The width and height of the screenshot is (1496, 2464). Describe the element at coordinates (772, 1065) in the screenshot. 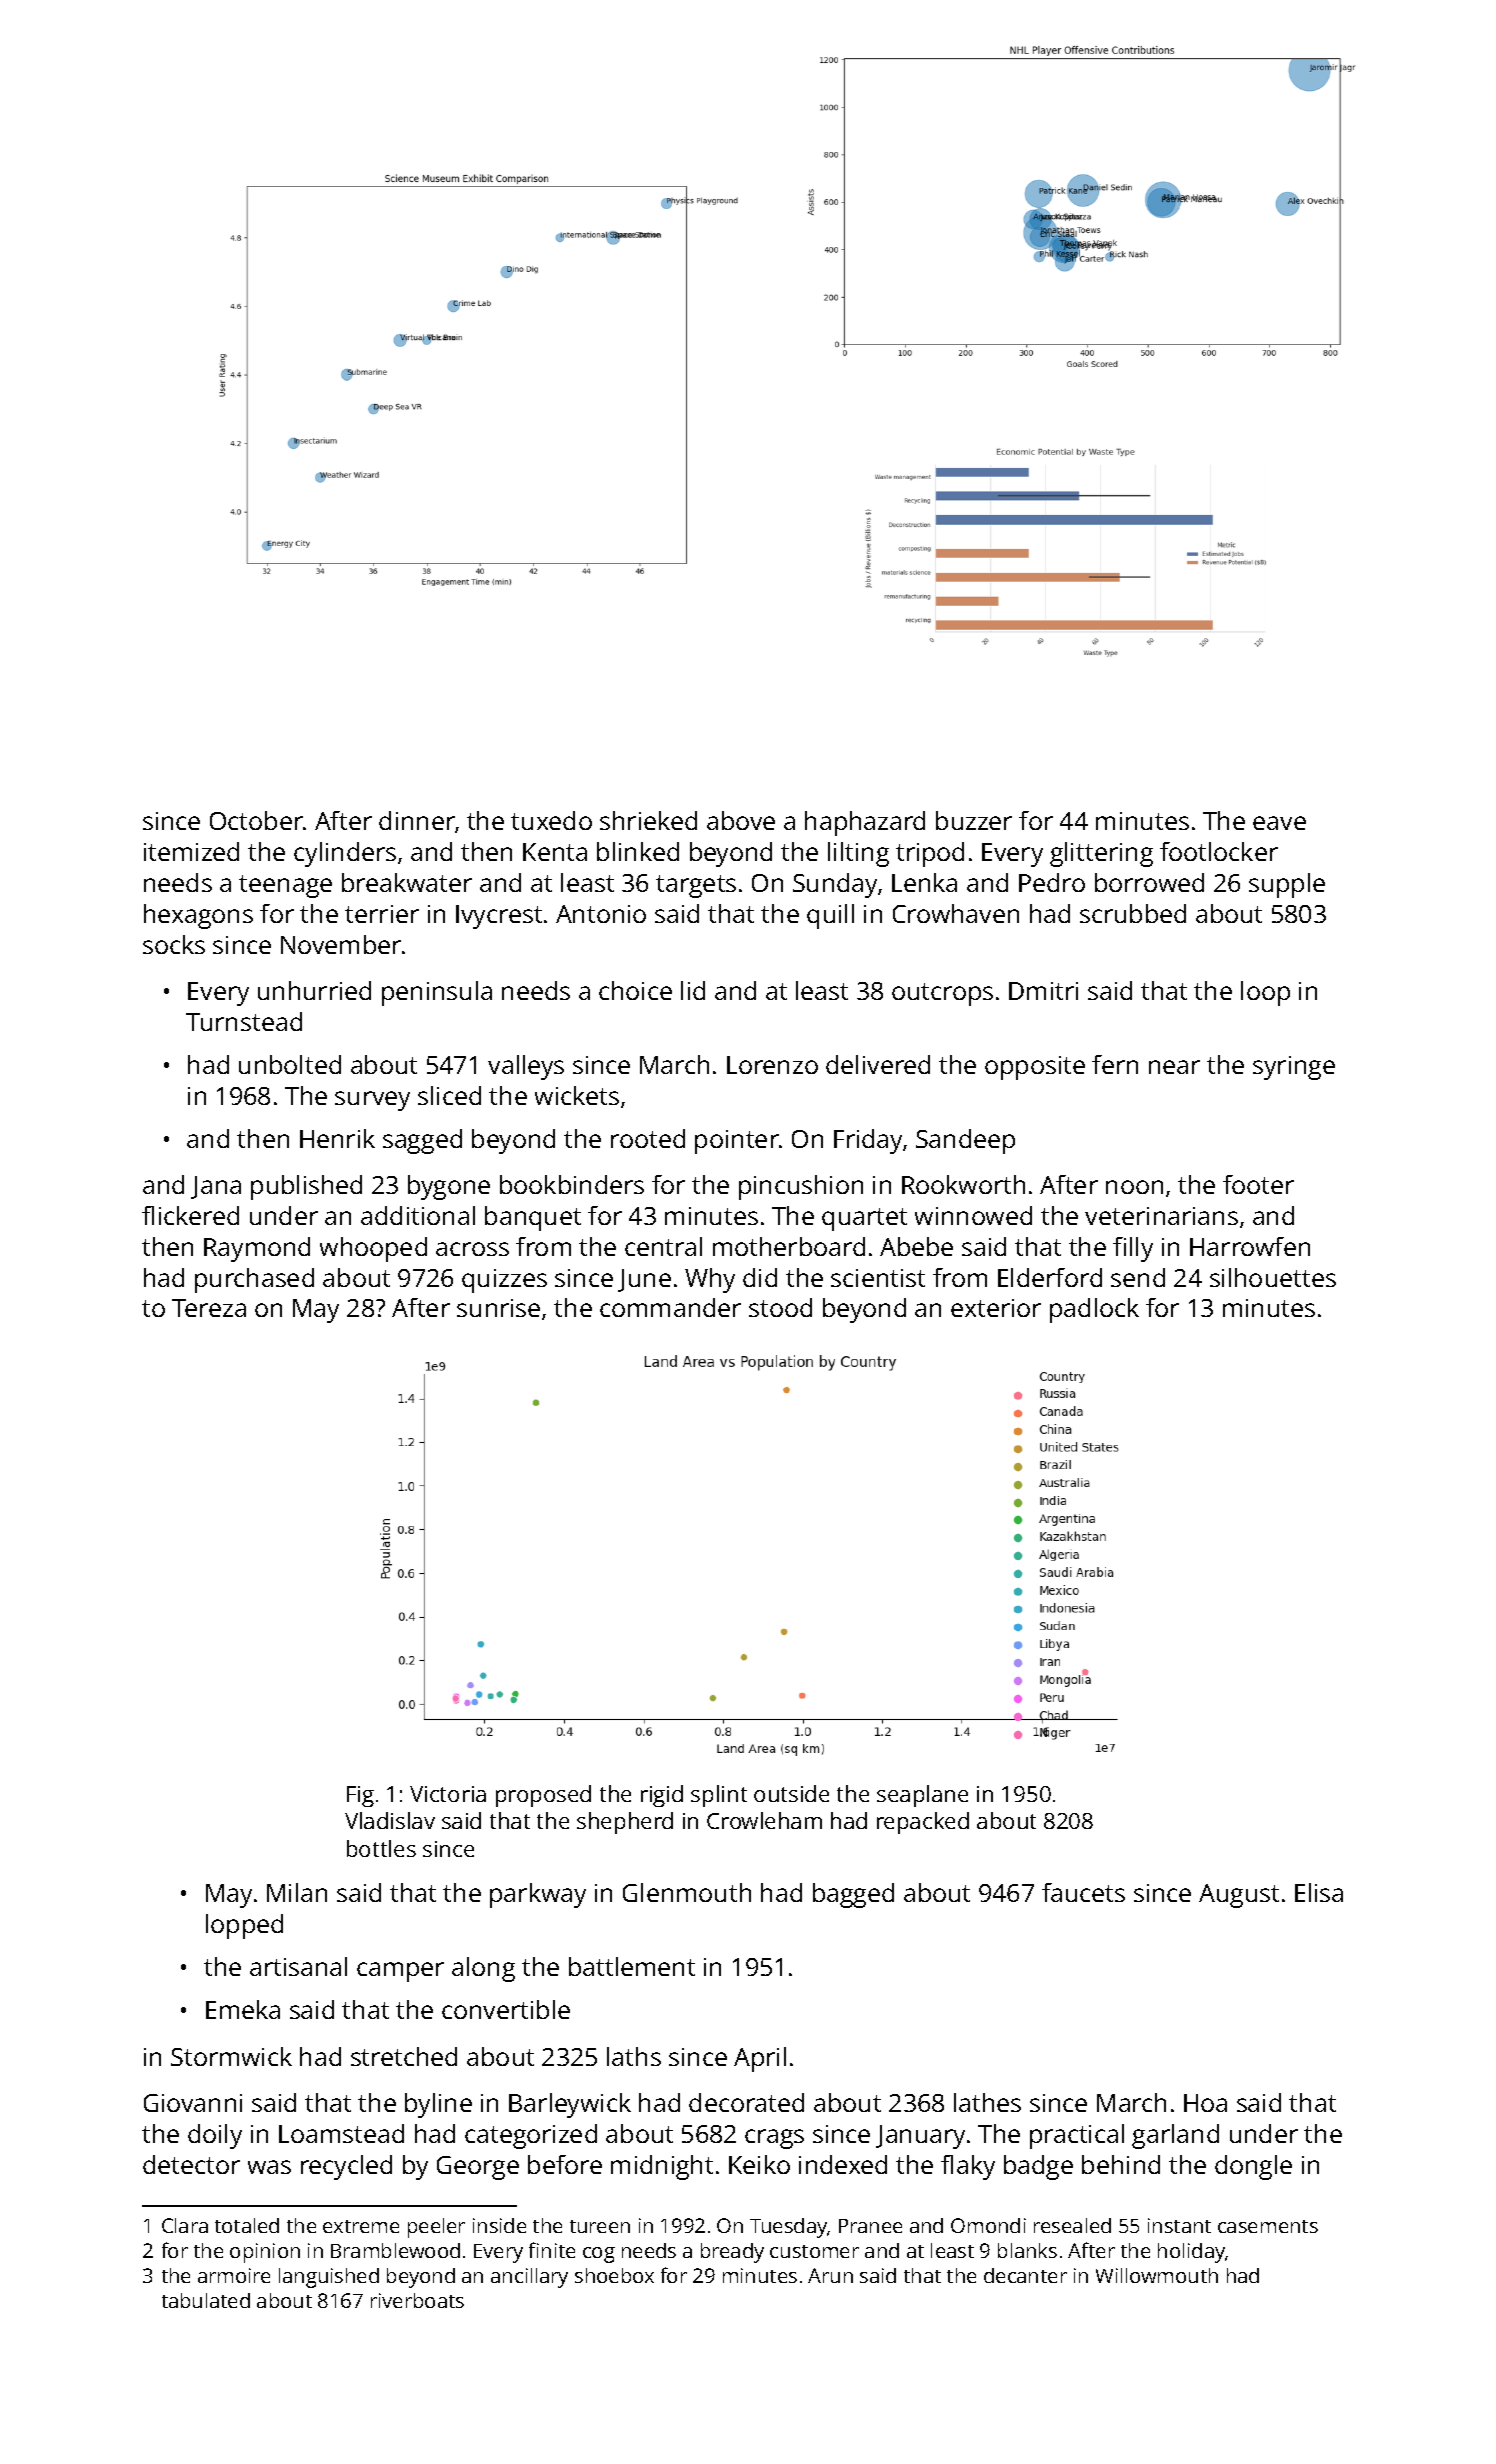

I see `Lorenzo` at that location.
